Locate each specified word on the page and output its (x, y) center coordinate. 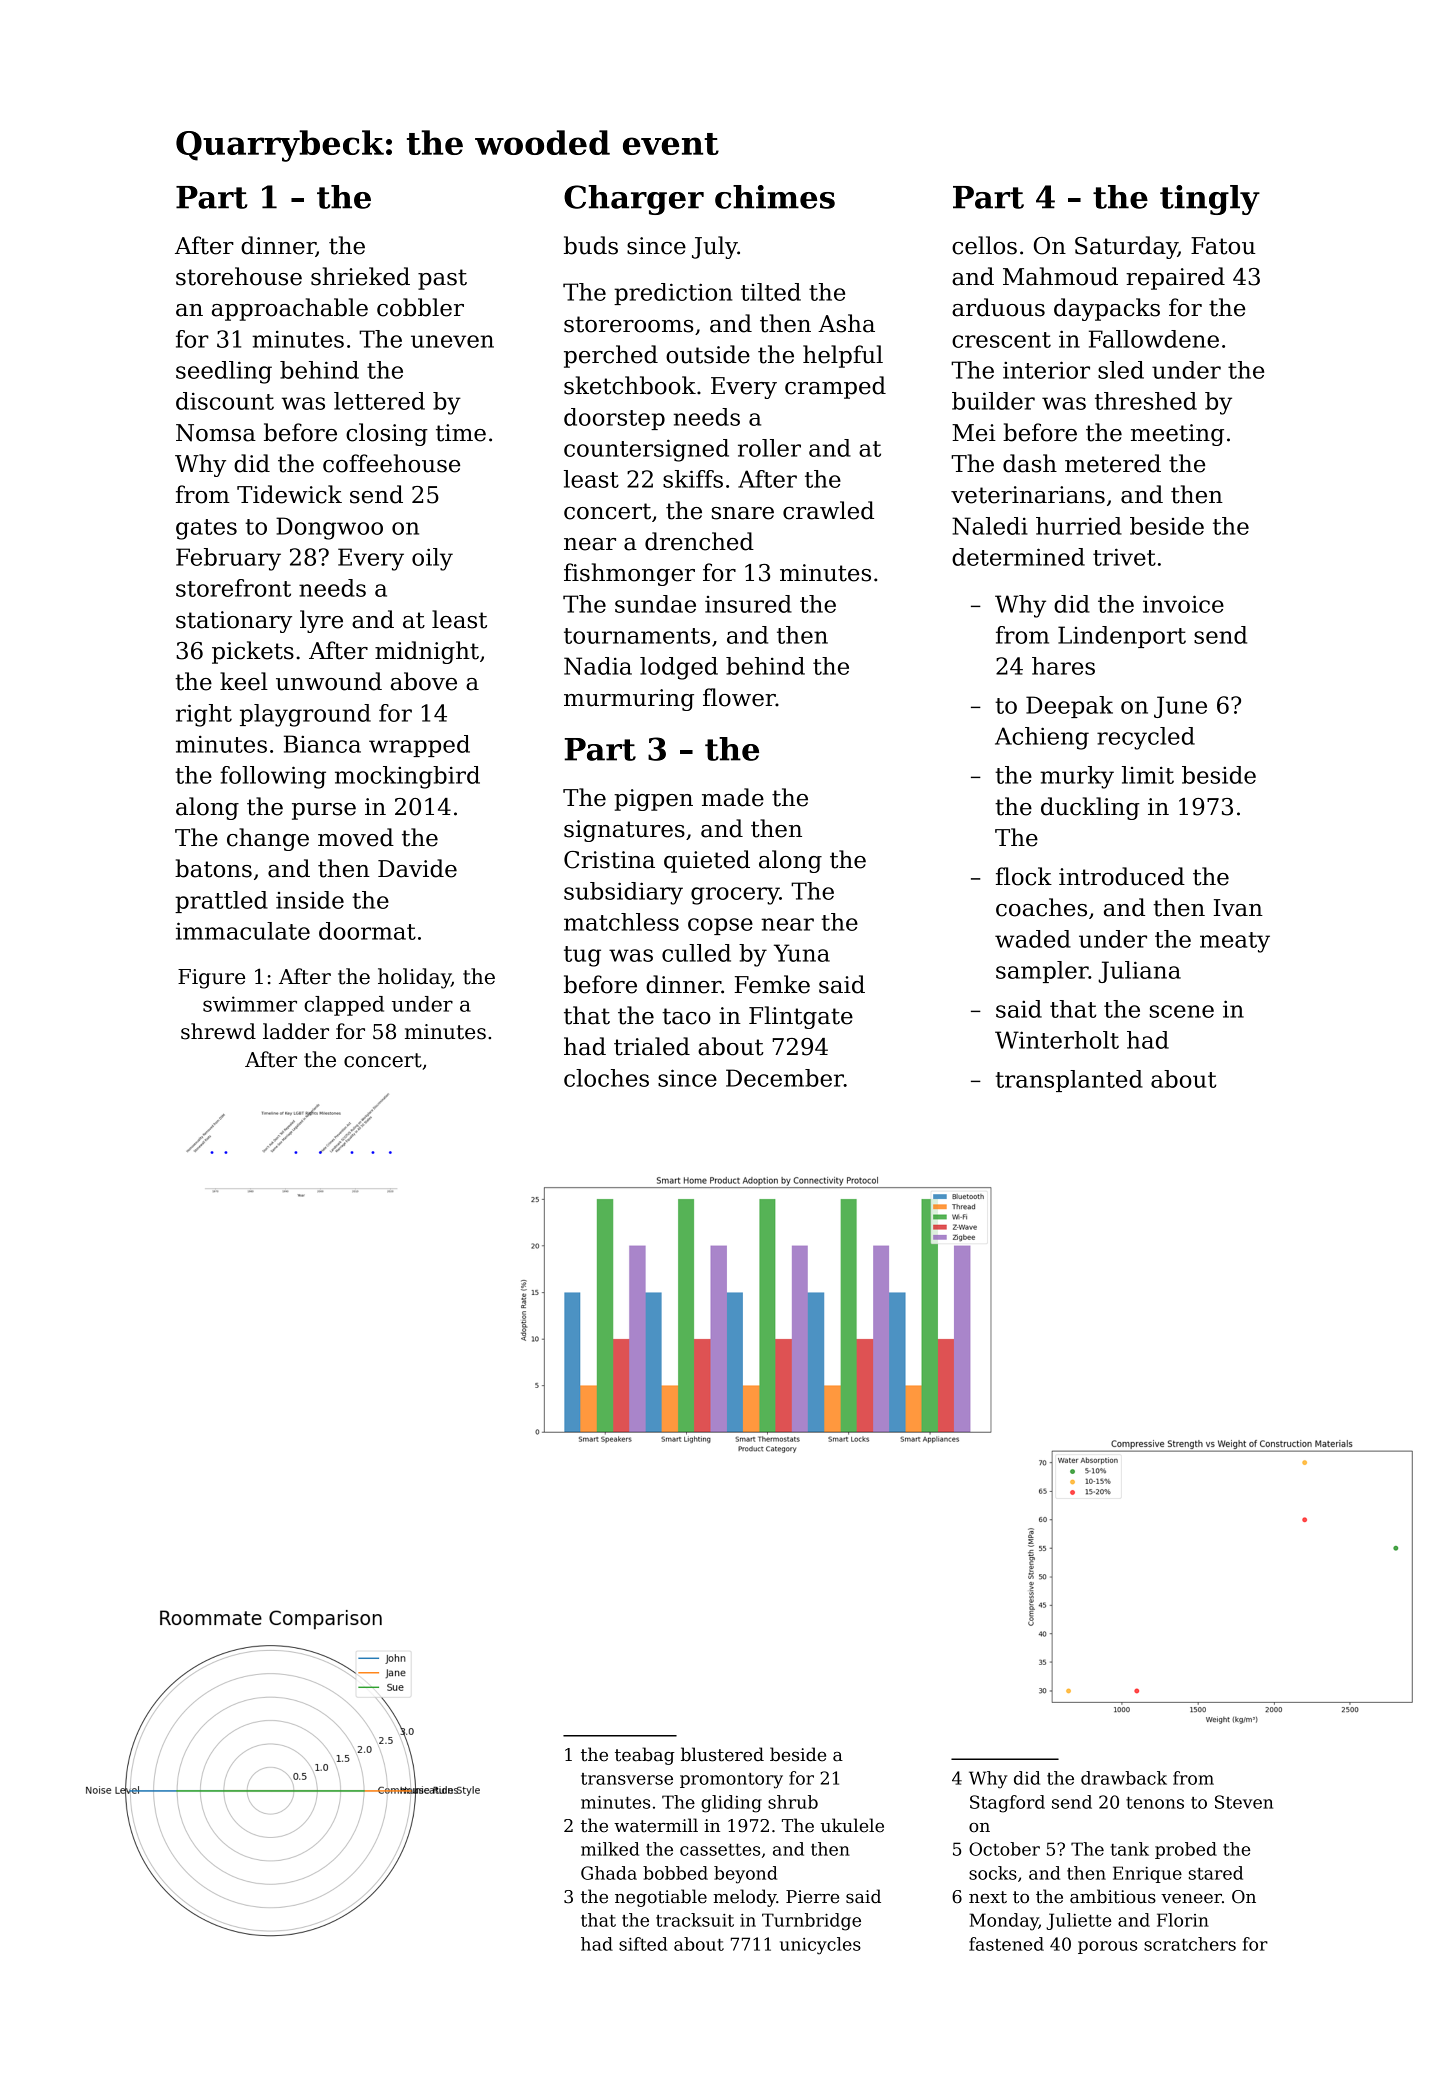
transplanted (1069, 1081)
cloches (606, 1078)
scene (1182, 1011)
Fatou (1223, 246)
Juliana (1139, 972)
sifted (643, 1944)
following (273, 777)
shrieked (360, 276)
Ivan (1238, 908)
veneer (1191, 1898)
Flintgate (801, 1017)
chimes (775, 197)
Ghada (609, 1873)
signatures (624, 831)
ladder (296, 1031)
